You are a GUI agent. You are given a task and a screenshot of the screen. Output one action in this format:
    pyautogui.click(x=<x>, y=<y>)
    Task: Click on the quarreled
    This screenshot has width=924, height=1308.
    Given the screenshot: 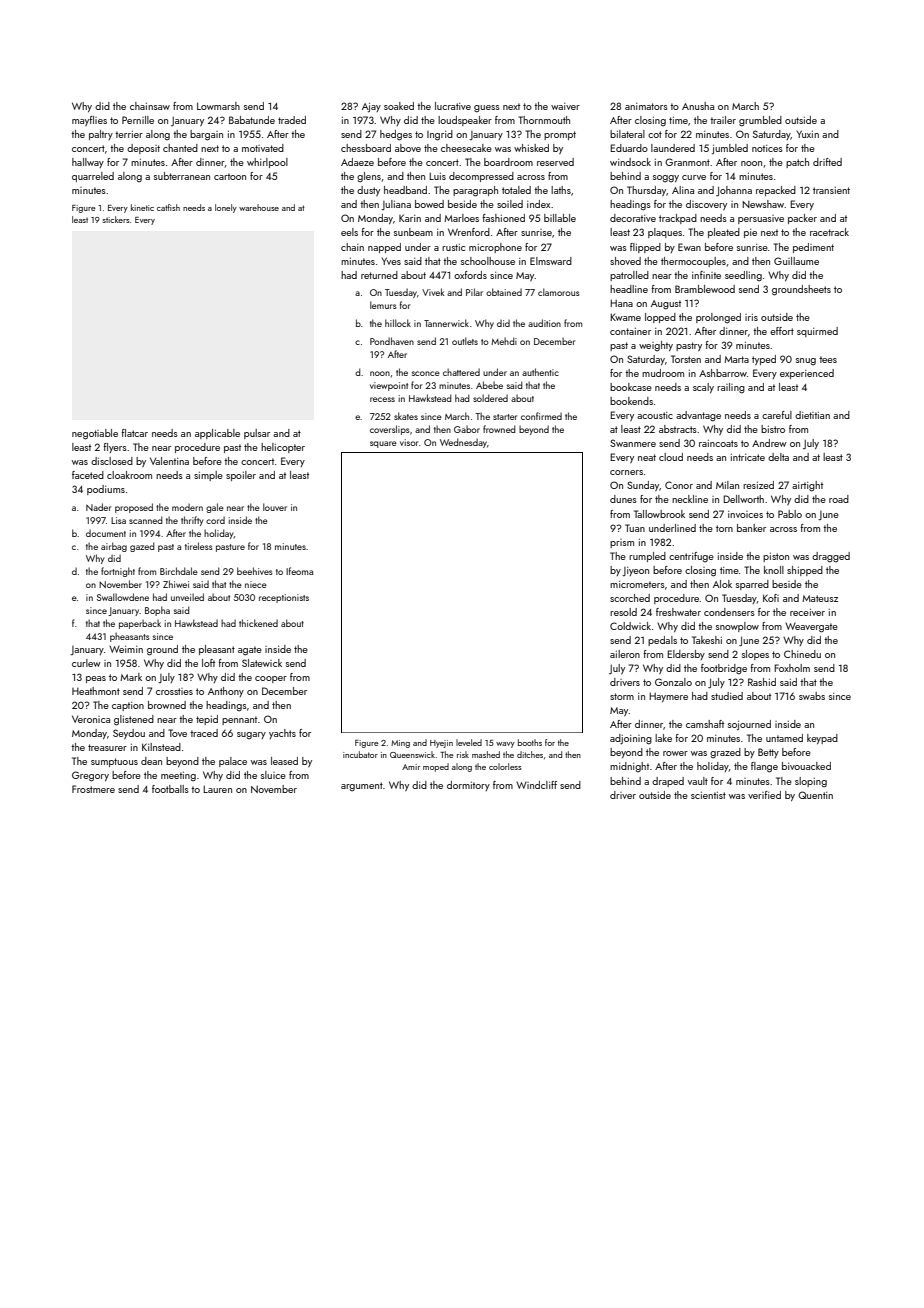 What is the action you would take?
    pyautogui.click(x=93, y=177)
